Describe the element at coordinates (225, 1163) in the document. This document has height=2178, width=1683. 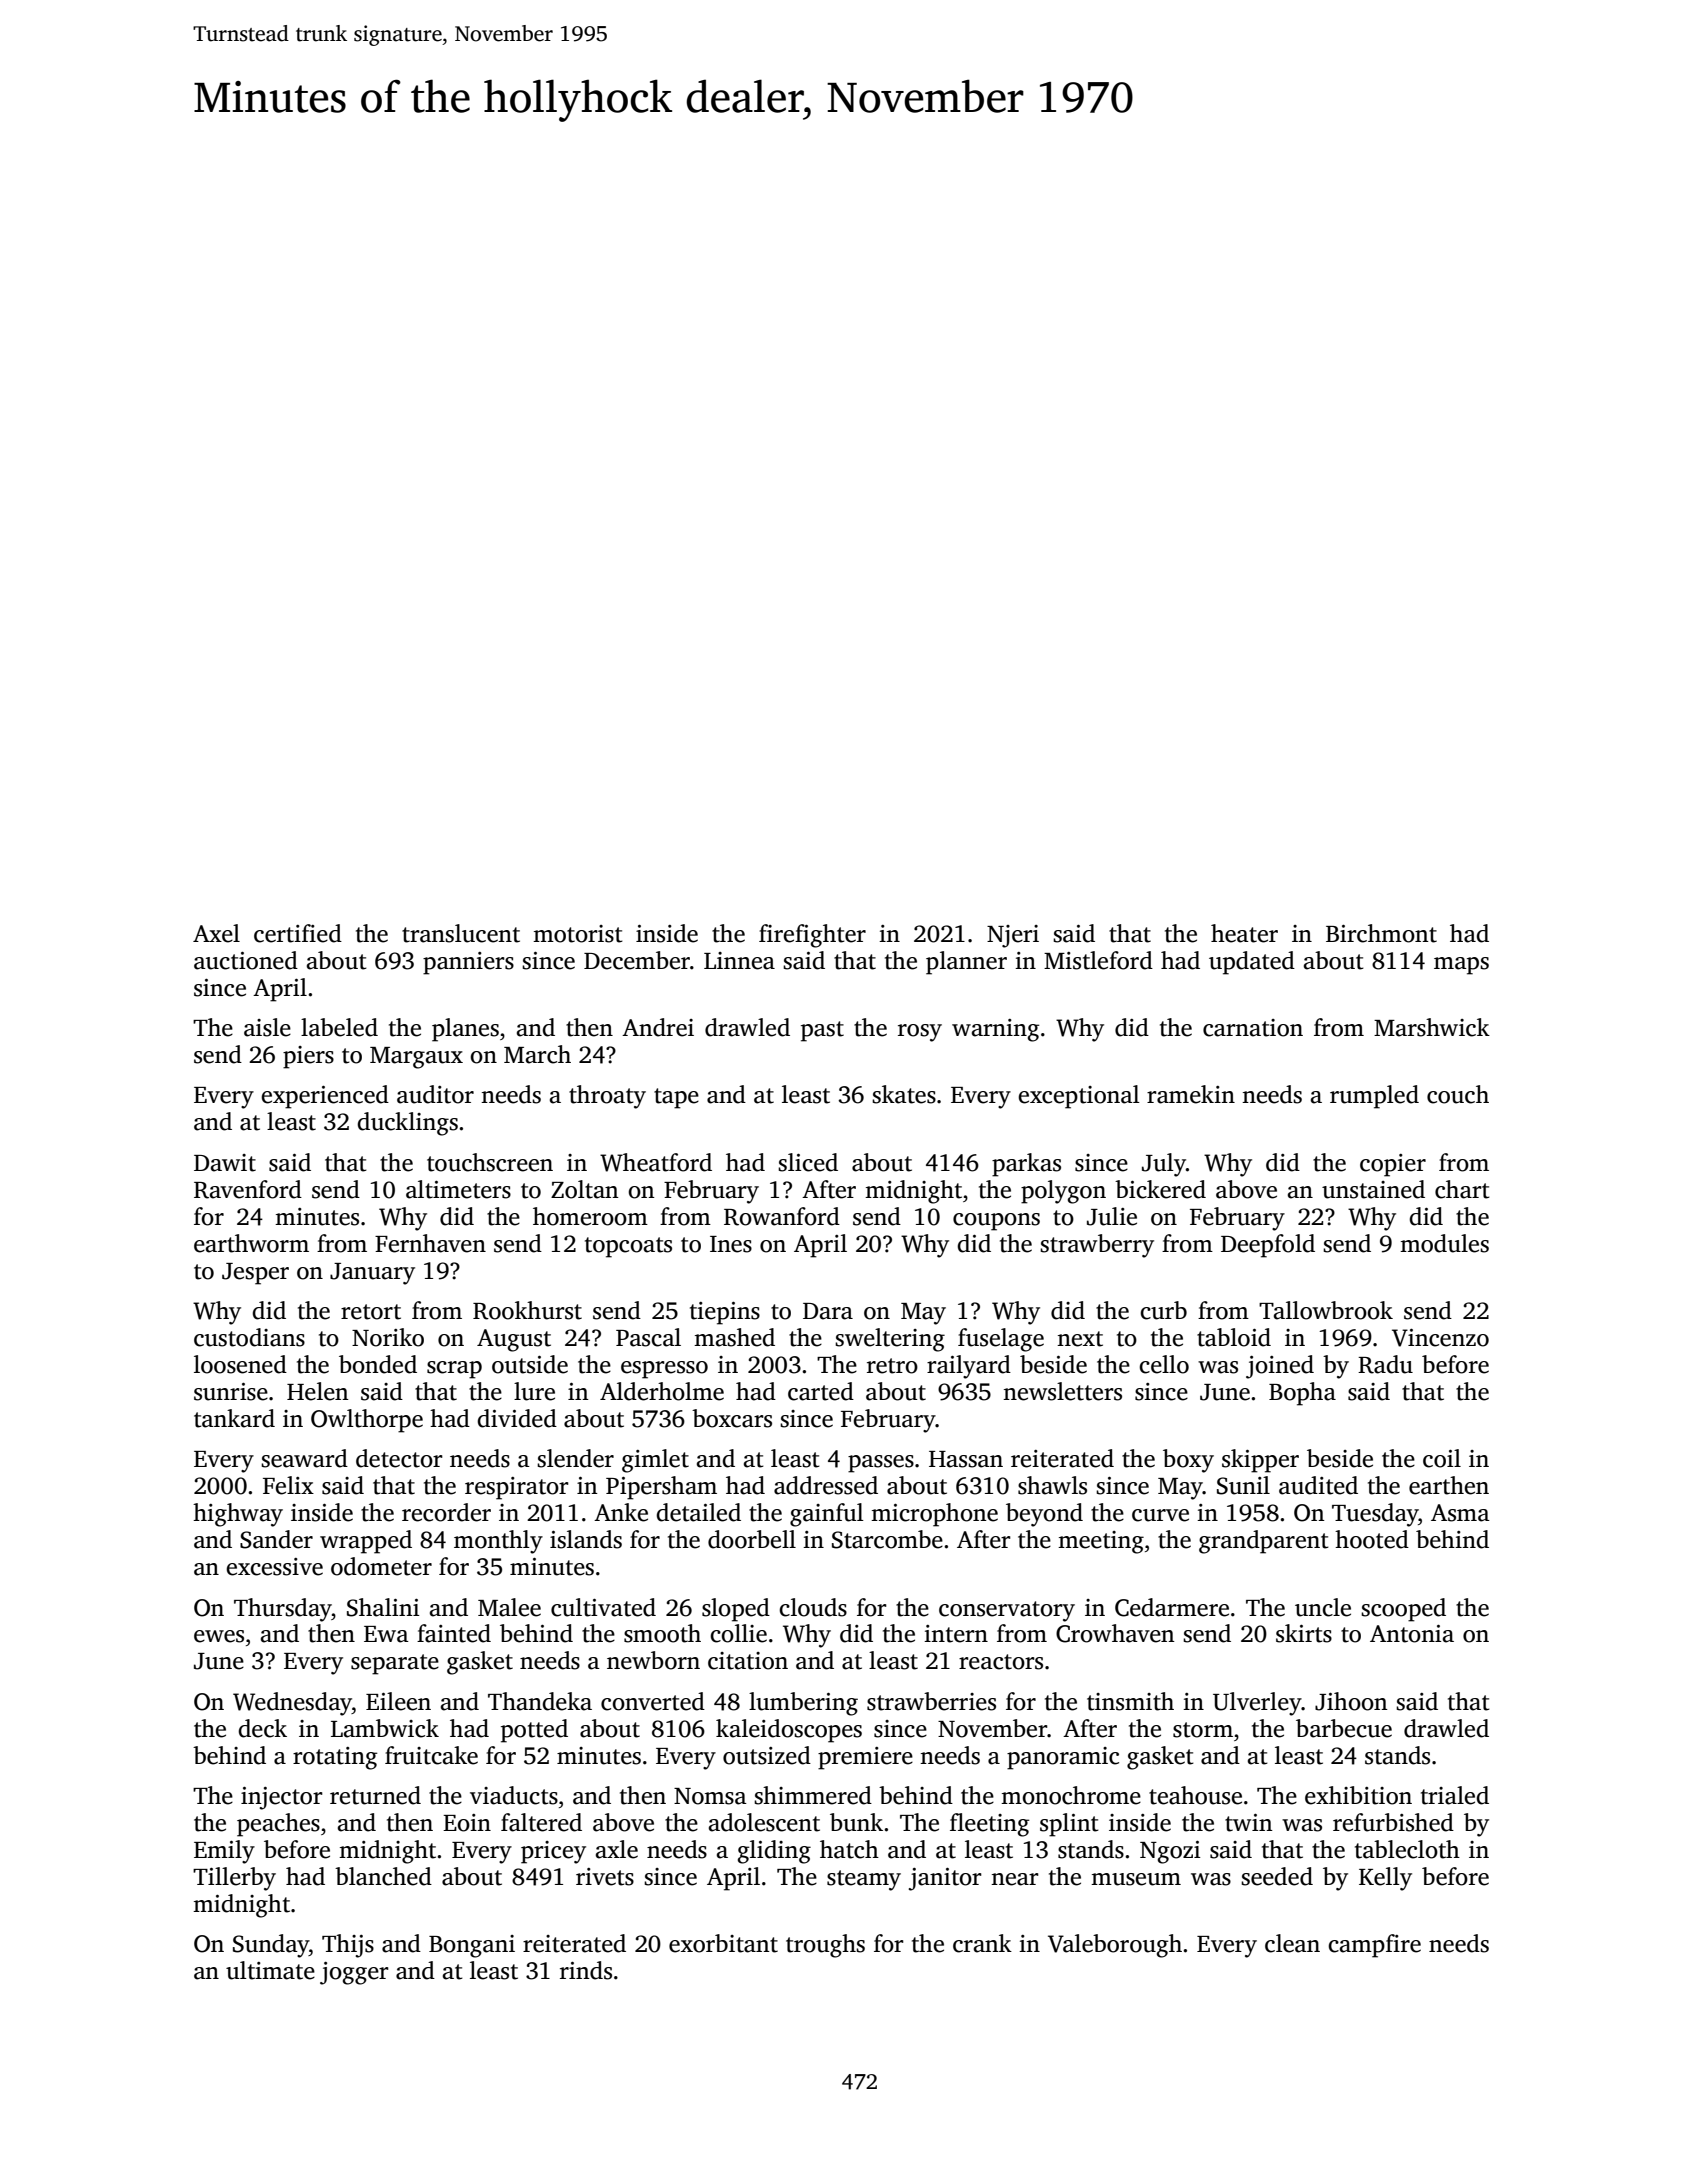
I see `Dawit` at that location.
